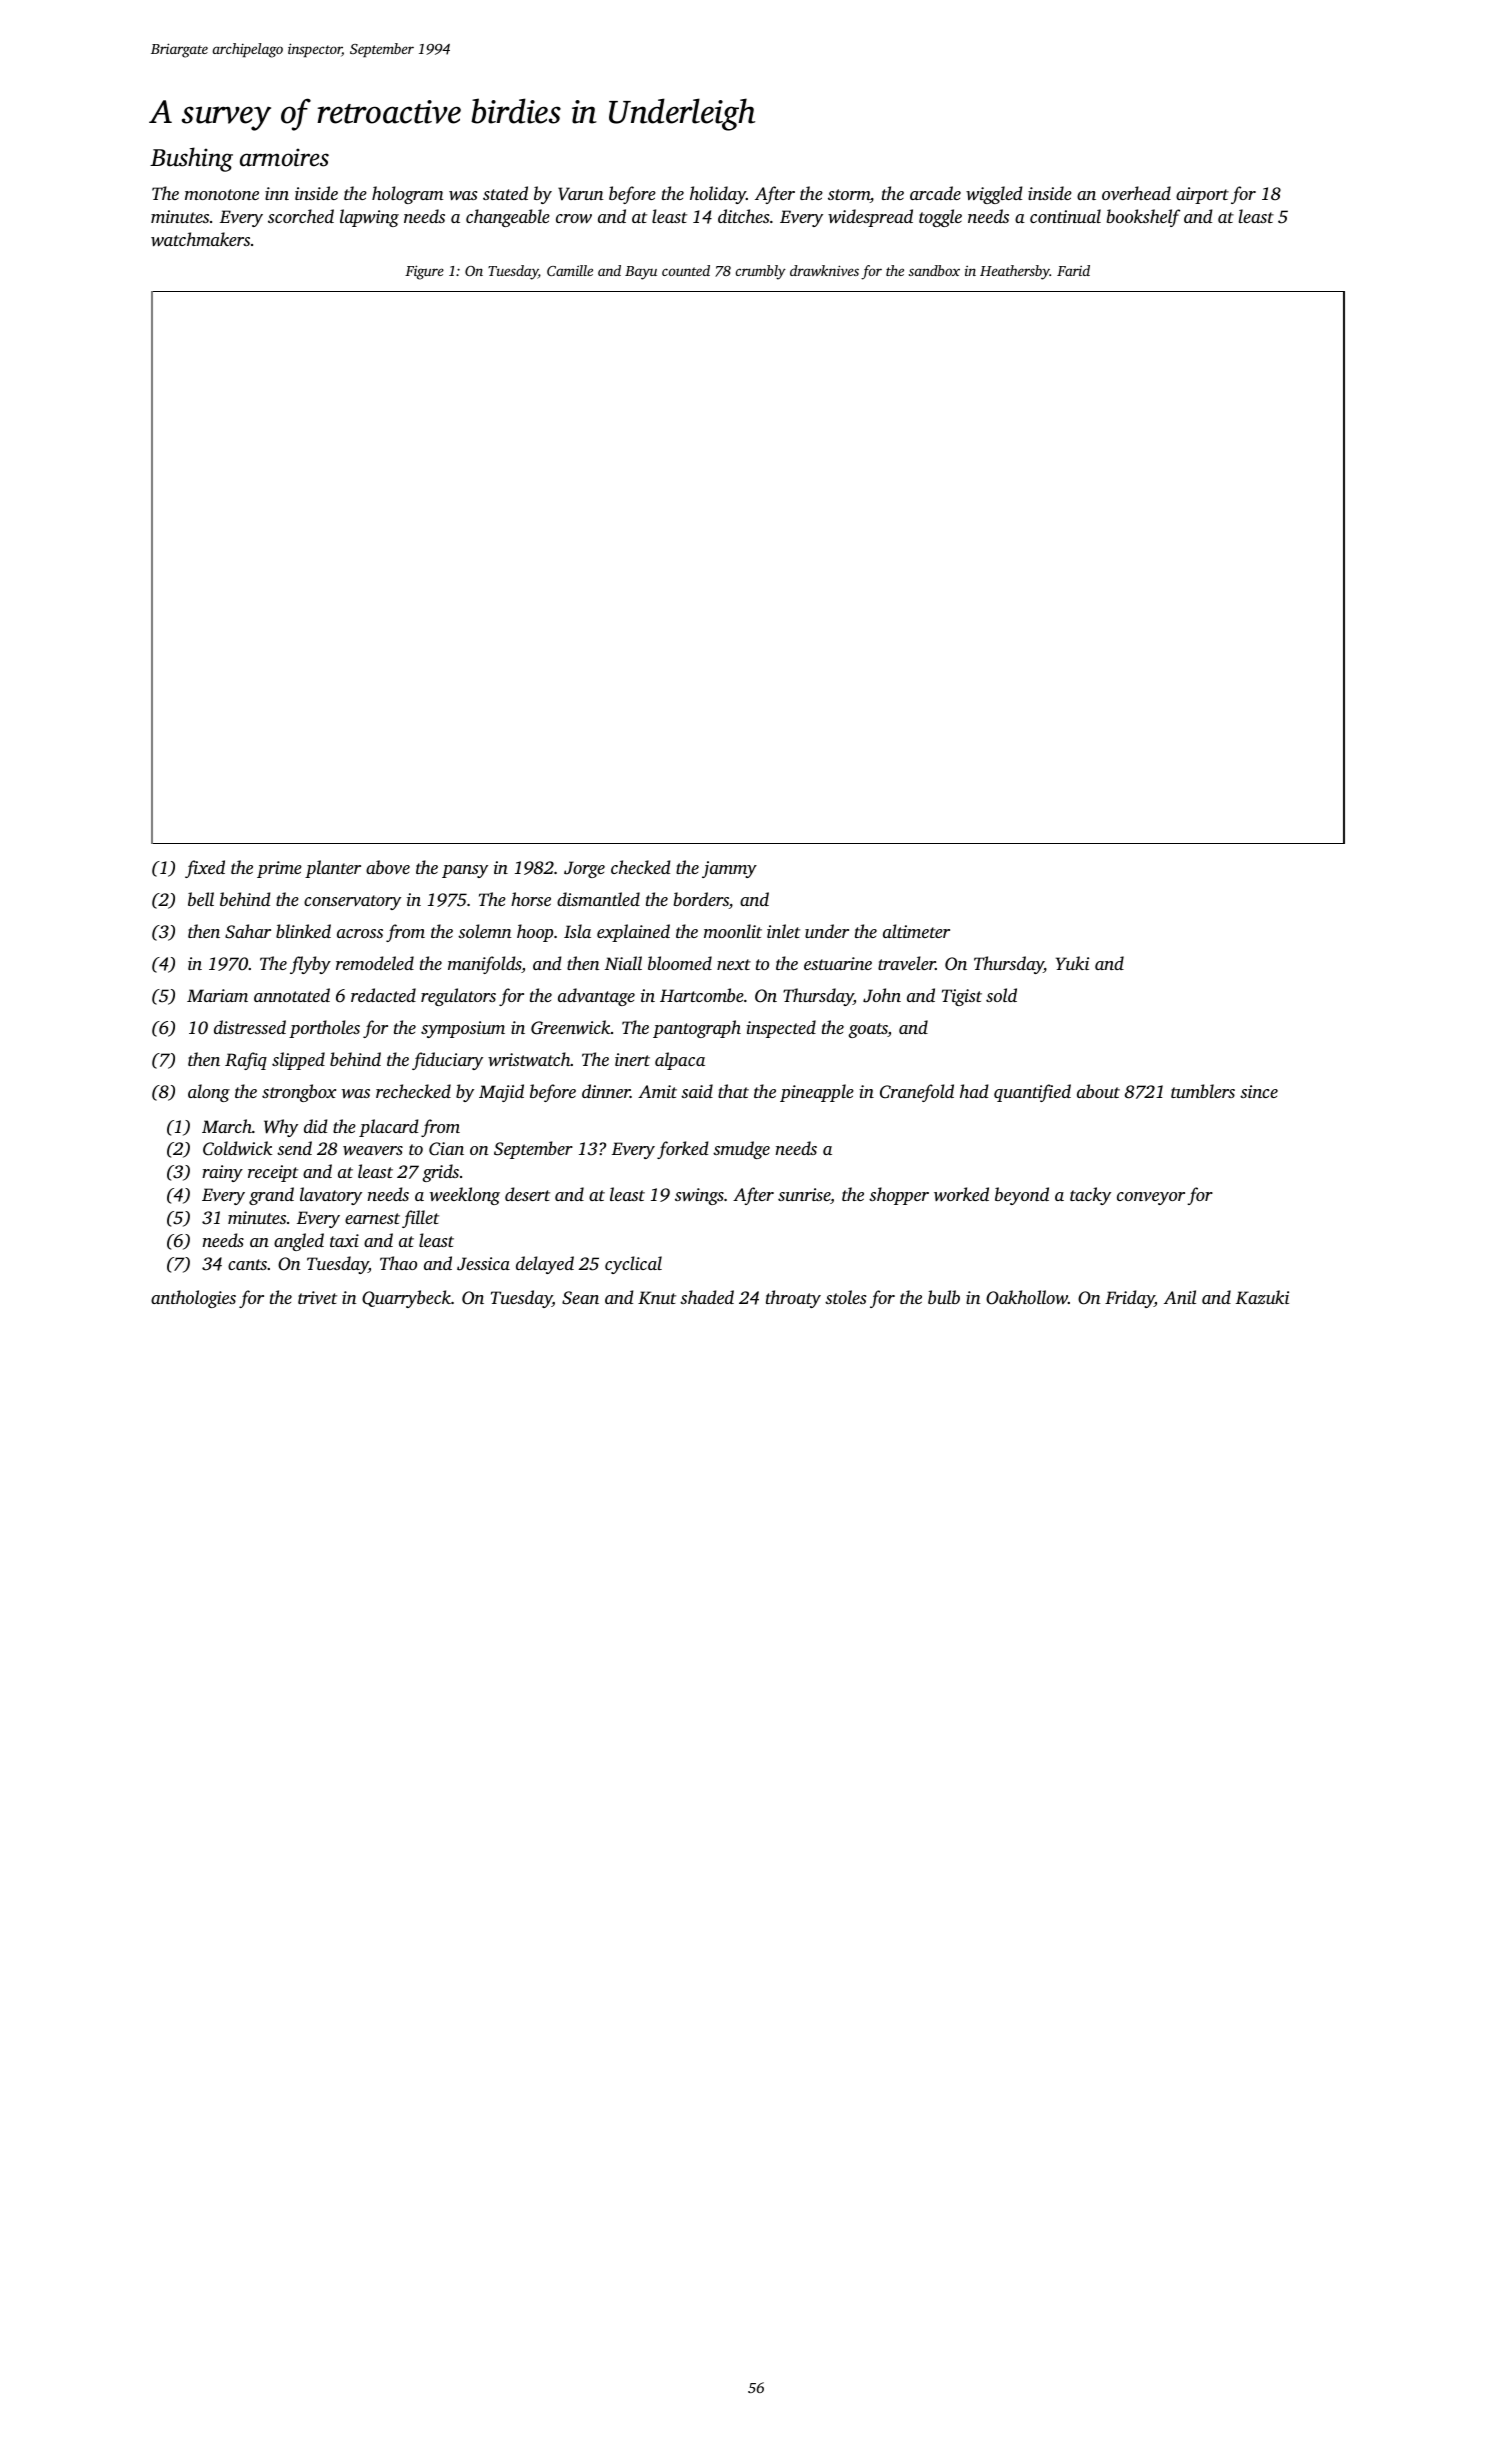 The image size is (1496, 2464). What do you see at coordinates (581, 193) in the screenshot?
I see `Varun` at bounding box center [581, 193].
